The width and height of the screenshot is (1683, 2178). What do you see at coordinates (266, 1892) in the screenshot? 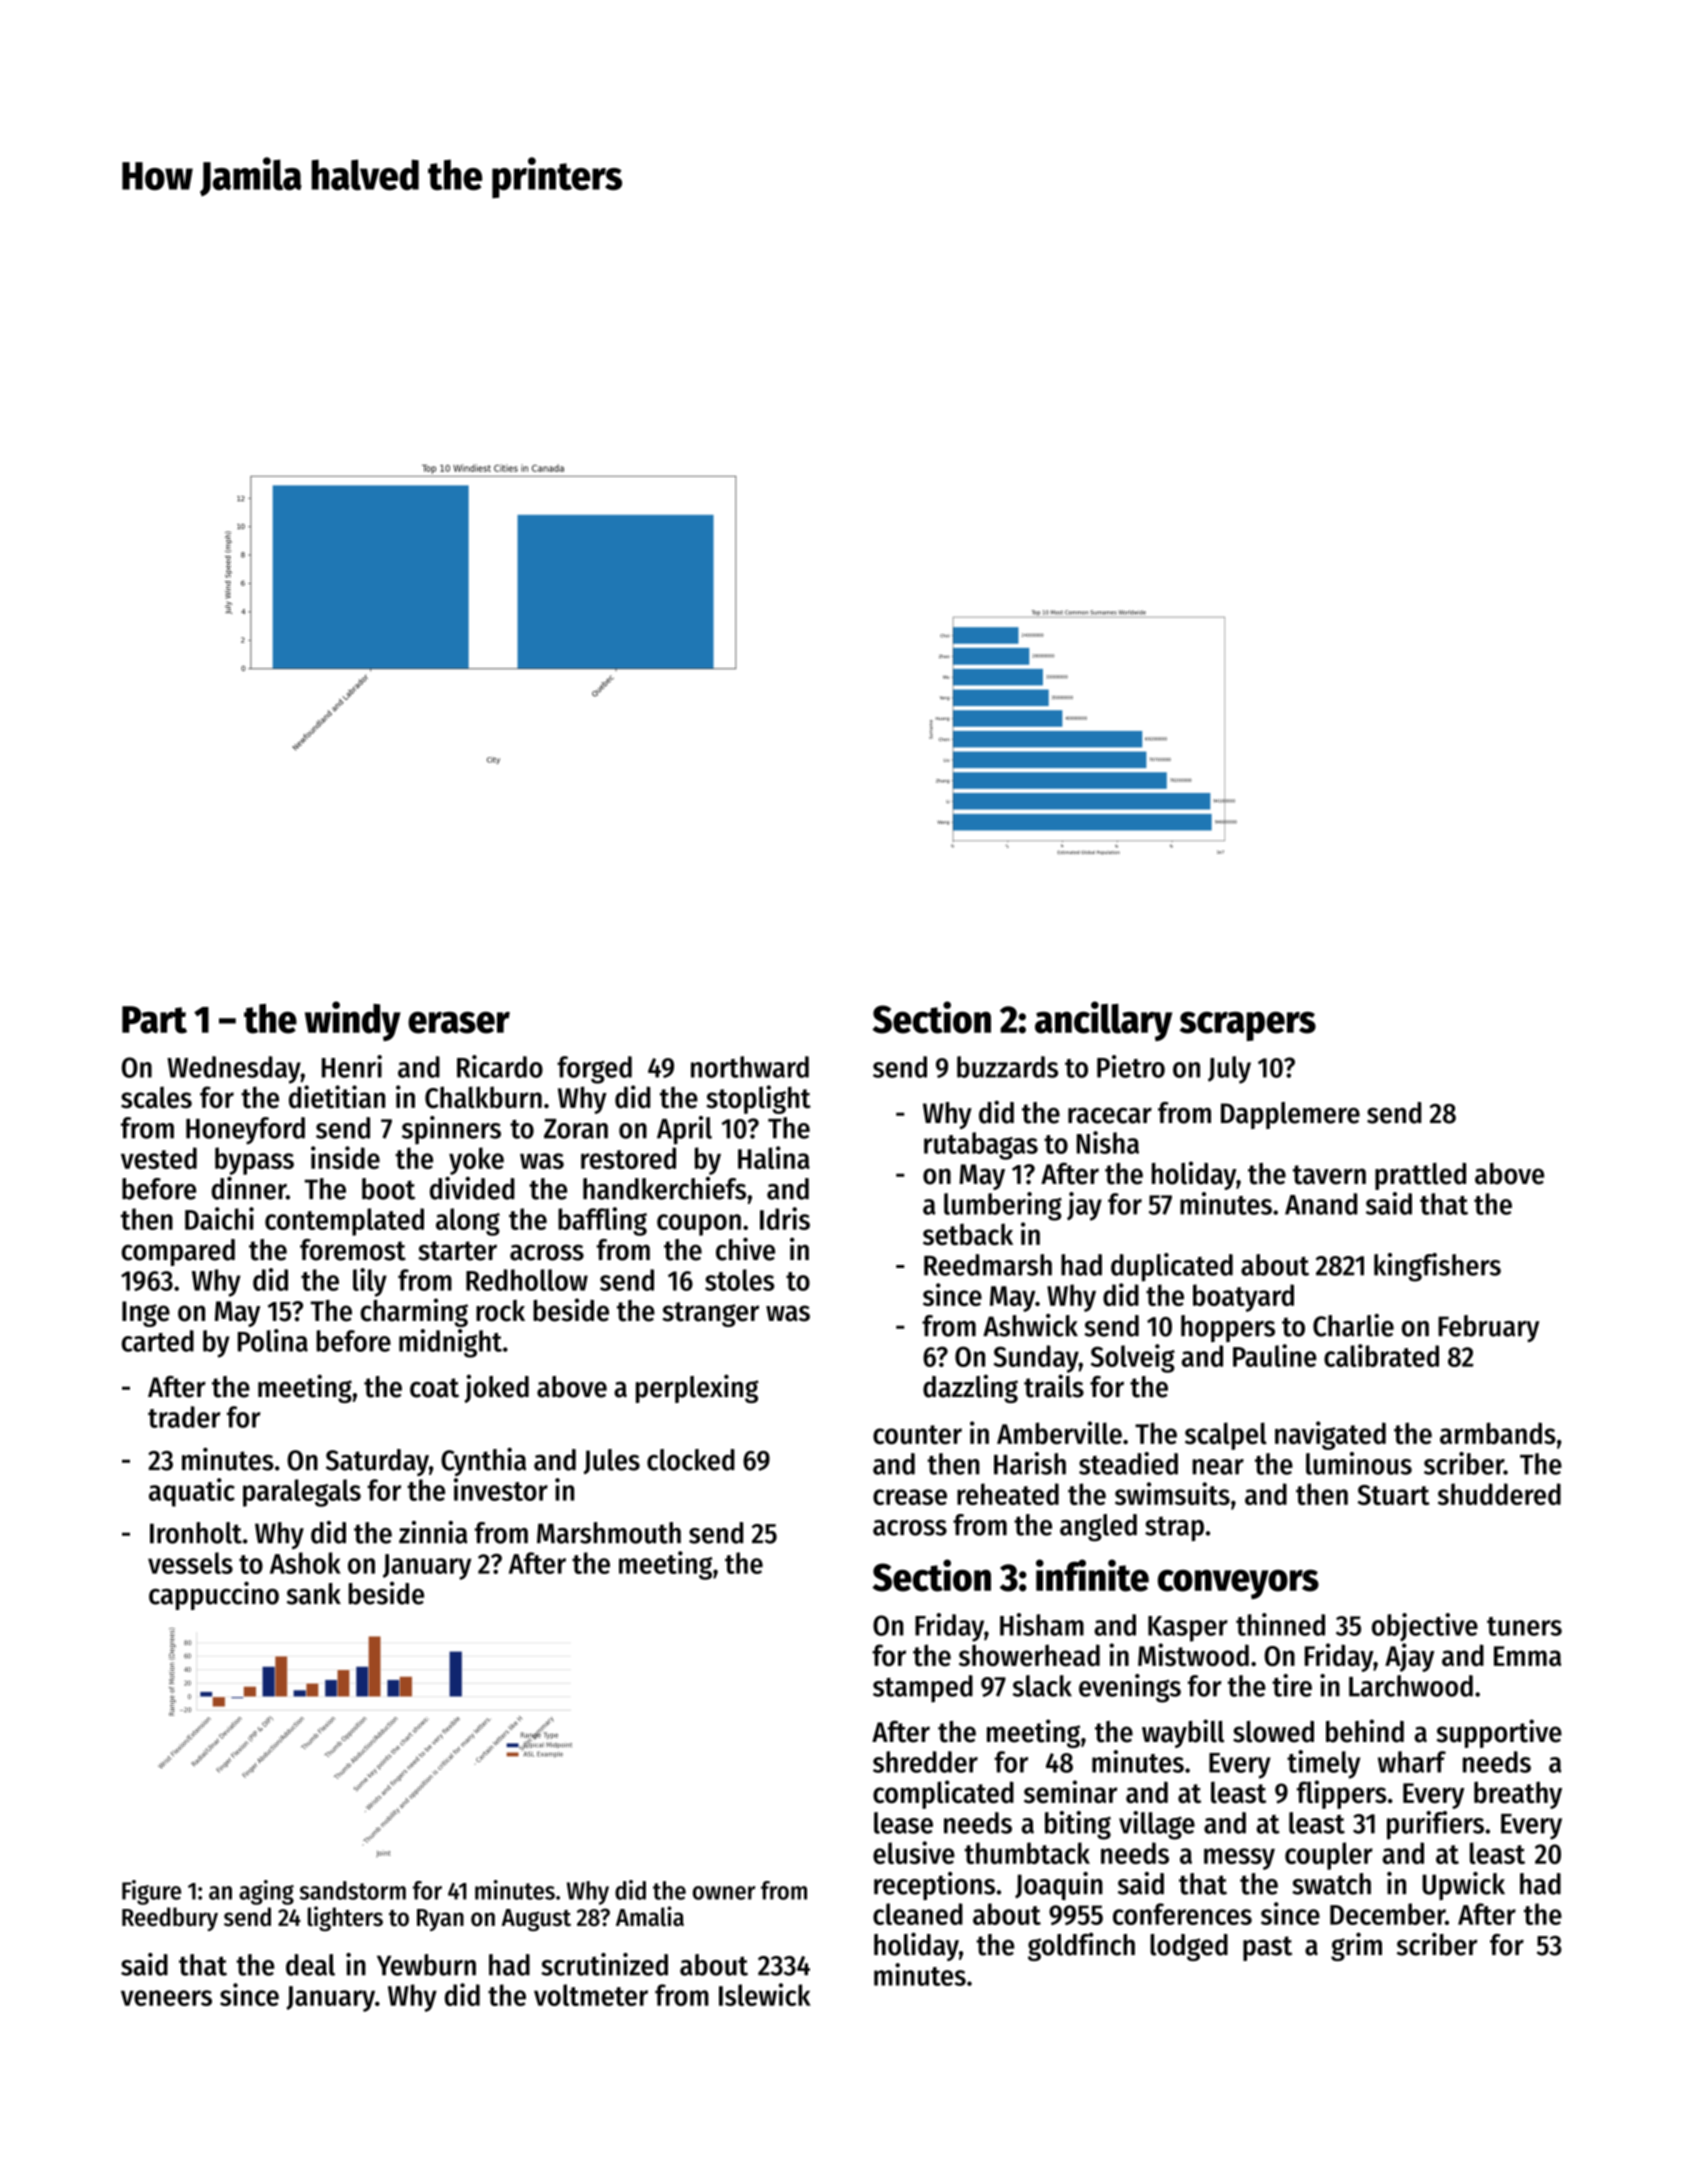
I see `aging` at bounding box center [266, 1892].
